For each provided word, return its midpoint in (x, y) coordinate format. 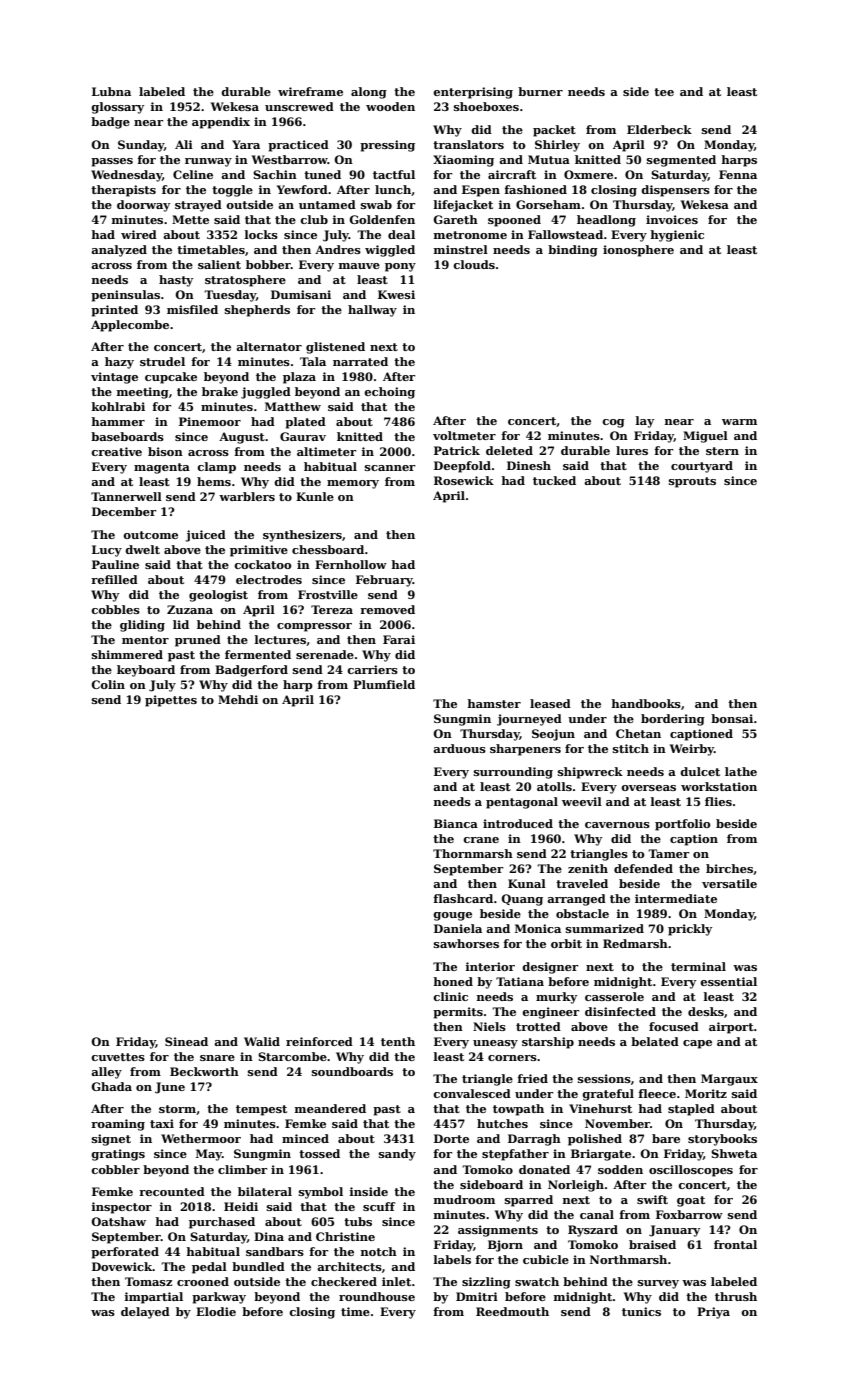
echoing (389, 393)
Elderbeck (659, 129)
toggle (232, 191)
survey (658, 1284)
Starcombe (292, 1056)
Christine (345, 1236)
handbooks (646, 703)
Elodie (216, 1311)
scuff (379, 1206)
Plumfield (384, 684)
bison (165, 451)
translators (468, 144)
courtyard (702, 467)
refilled (114, 579)
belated (655, 1041)
